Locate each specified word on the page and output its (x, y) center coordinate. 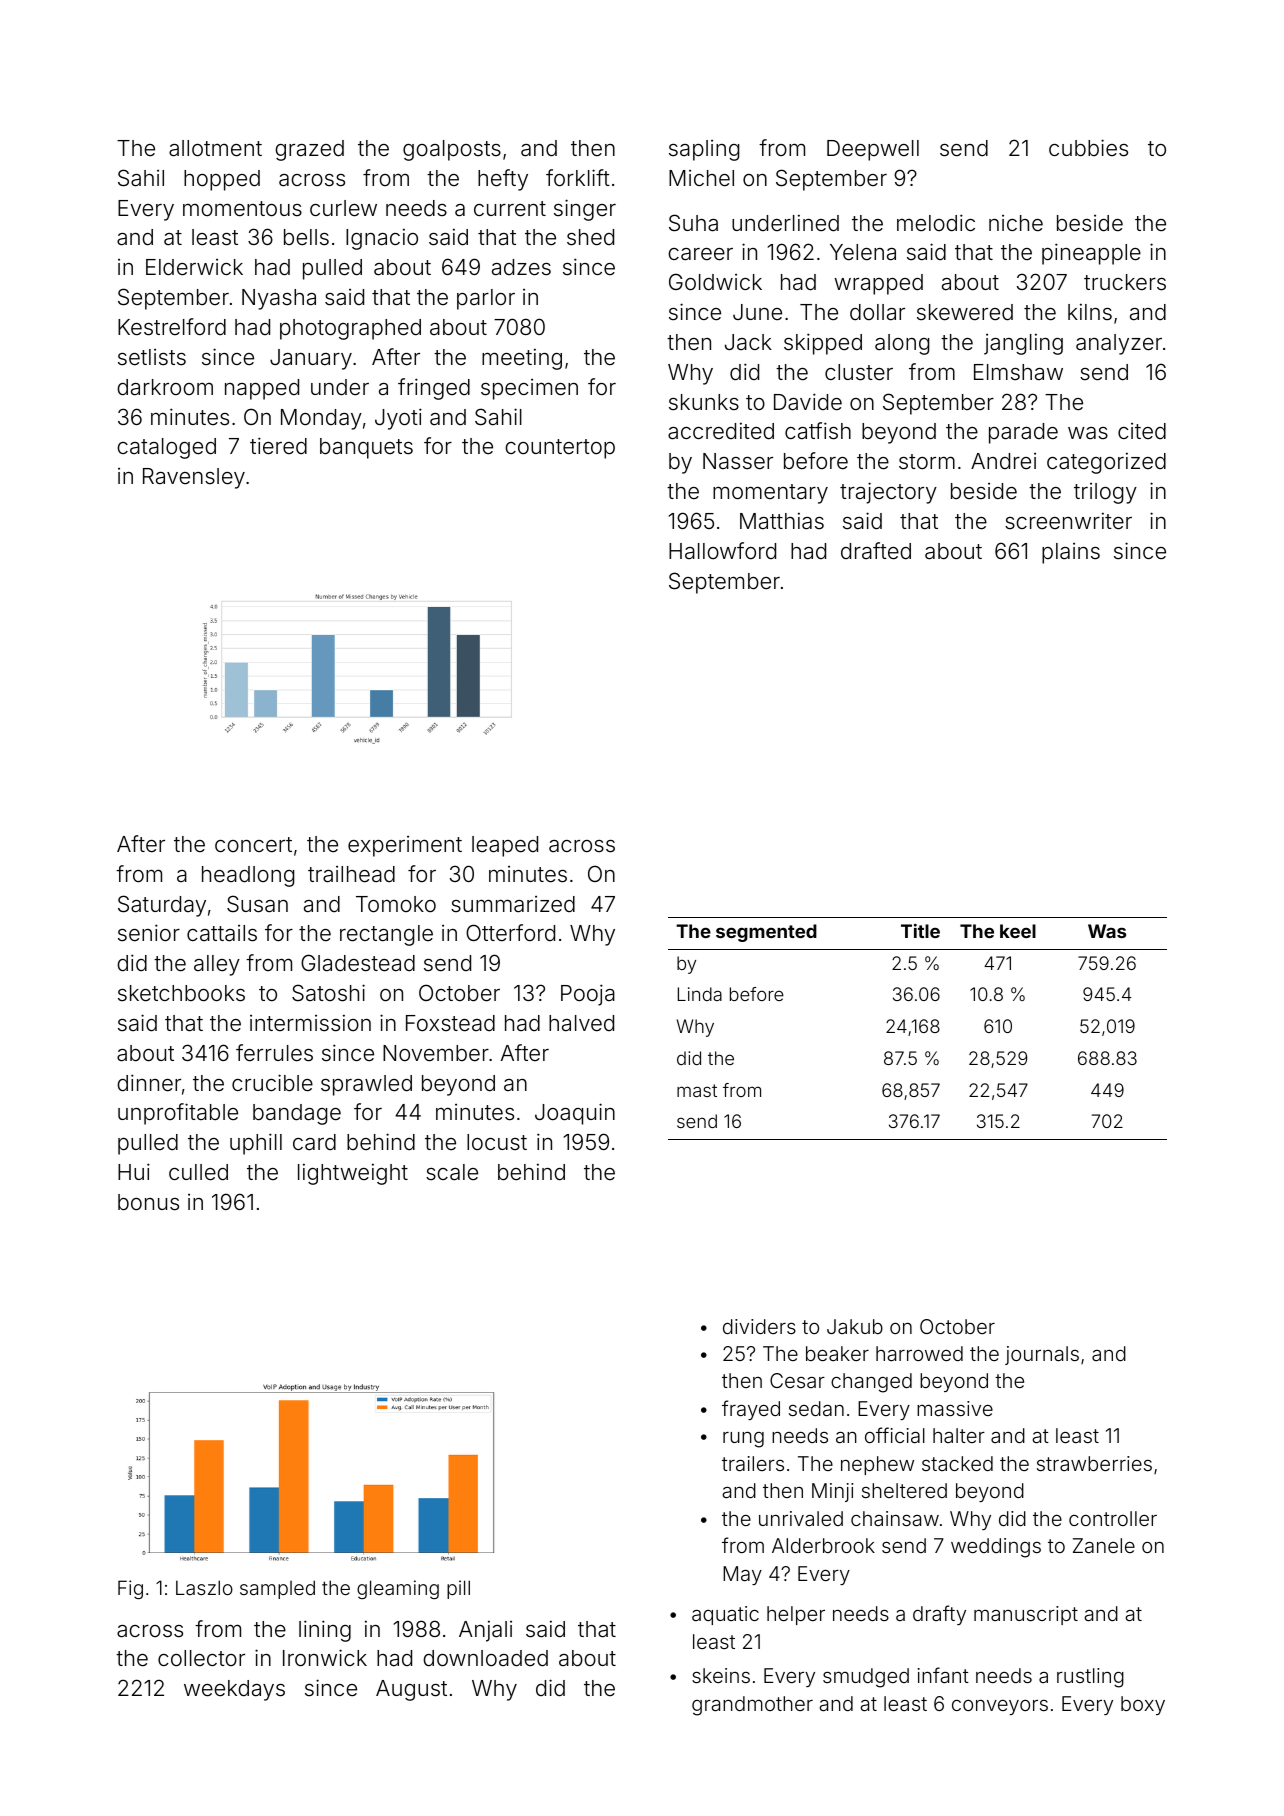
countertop (560, 449)
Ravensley (194, 478)
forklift (578, 178)
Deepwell (873, 150)
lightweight (353, 1174)
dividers (759, 1326)
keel (1018, 931)
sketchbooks (181, 993)
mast (697, 1090)
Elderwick (194, 267)
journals (1042, 1355)
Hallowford (722, 550)
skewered (965, 312)
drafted (876, 551)
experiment (405, 846)
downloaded (485, 1658)
